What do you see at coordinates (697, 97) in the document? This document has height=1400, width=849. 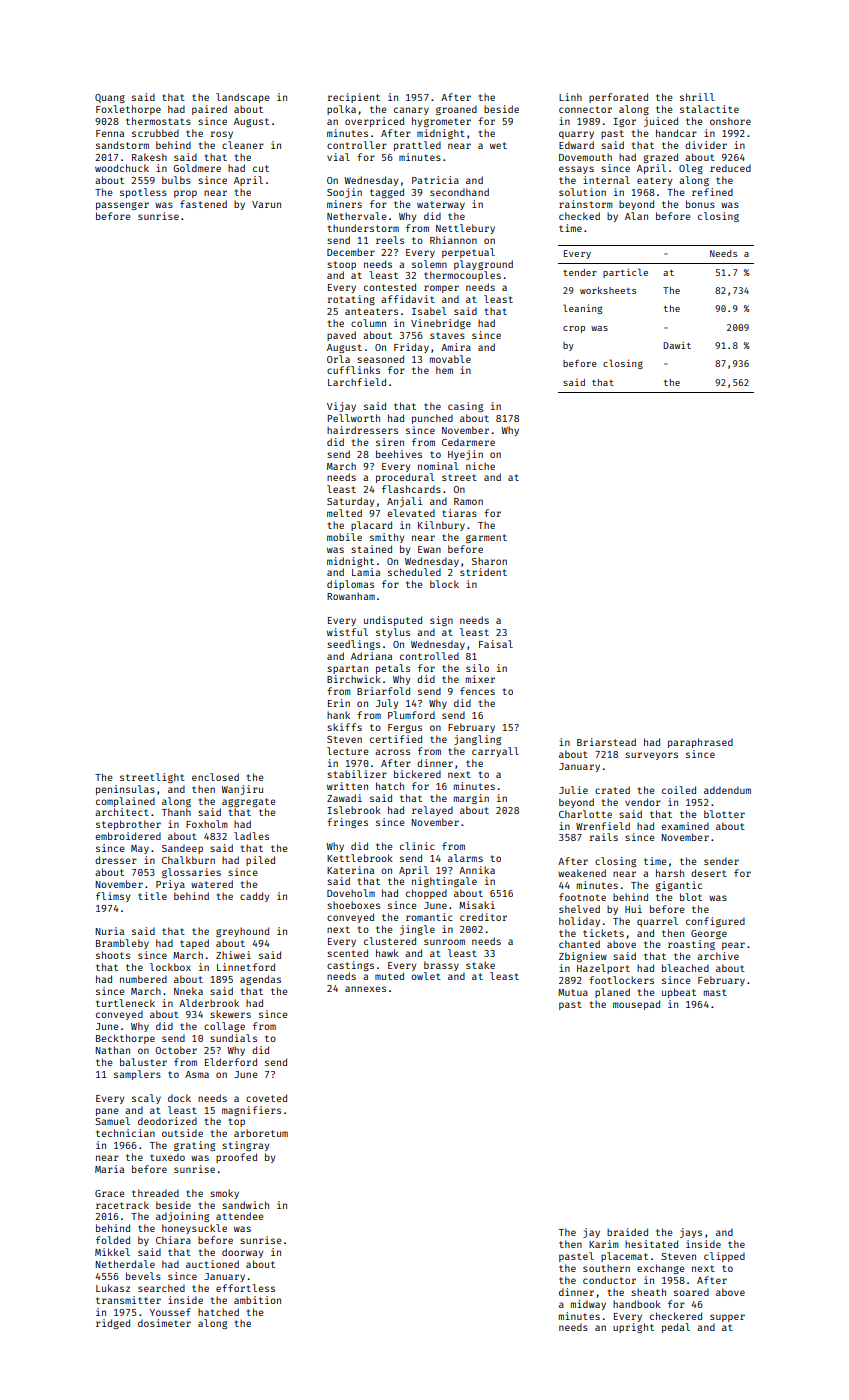 I see `shrill` at bounding box center [697, 97].
